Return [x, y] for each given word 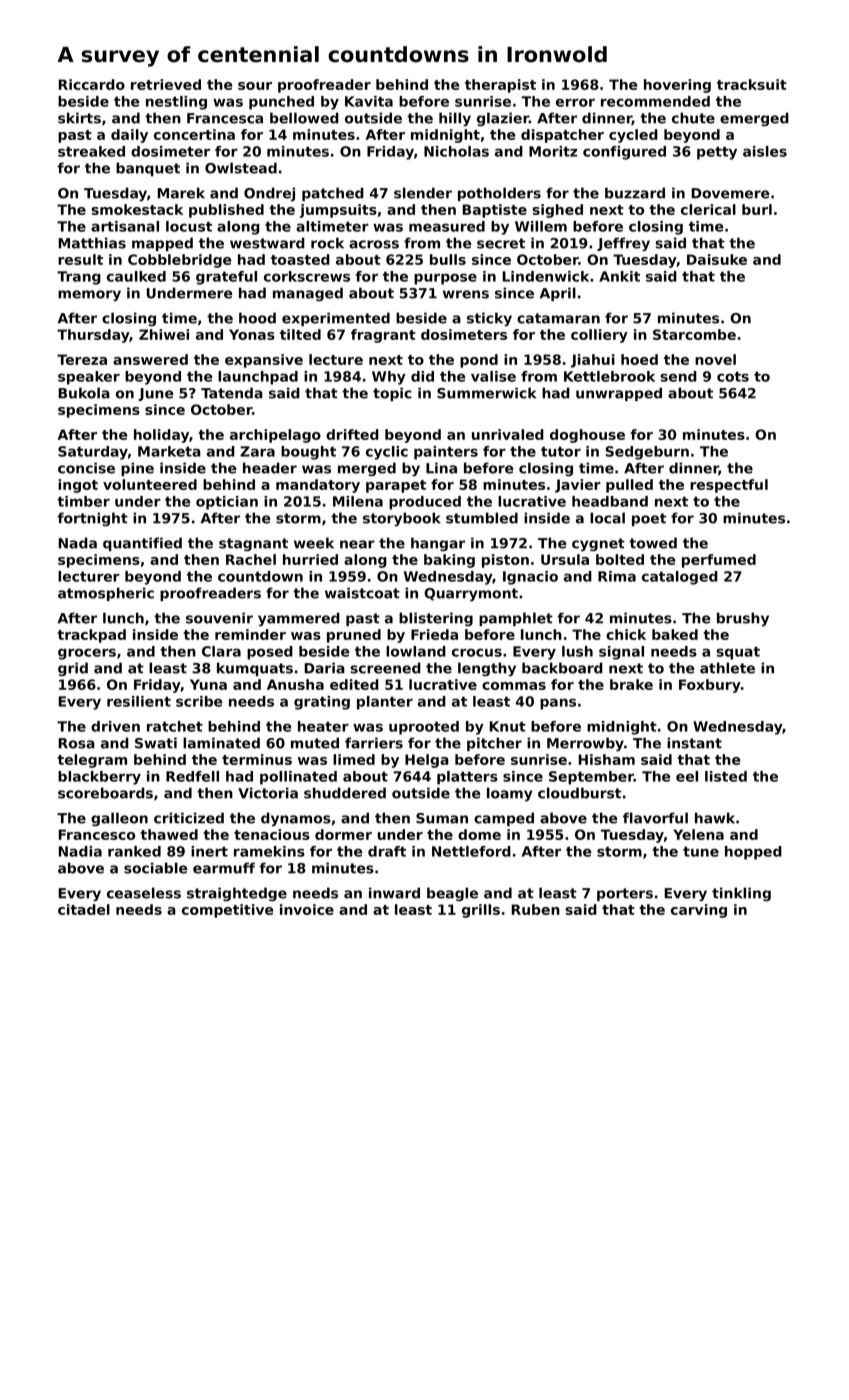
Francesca [225, 118]
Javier [578, 486]
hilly [455, 119]
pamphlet [516, 619]
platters [467, 778]
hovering [677, 86]
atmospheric [106, 594]
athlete [727, 668]
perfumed [719, 561]
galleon [119, 819]
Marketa [169, 451]
